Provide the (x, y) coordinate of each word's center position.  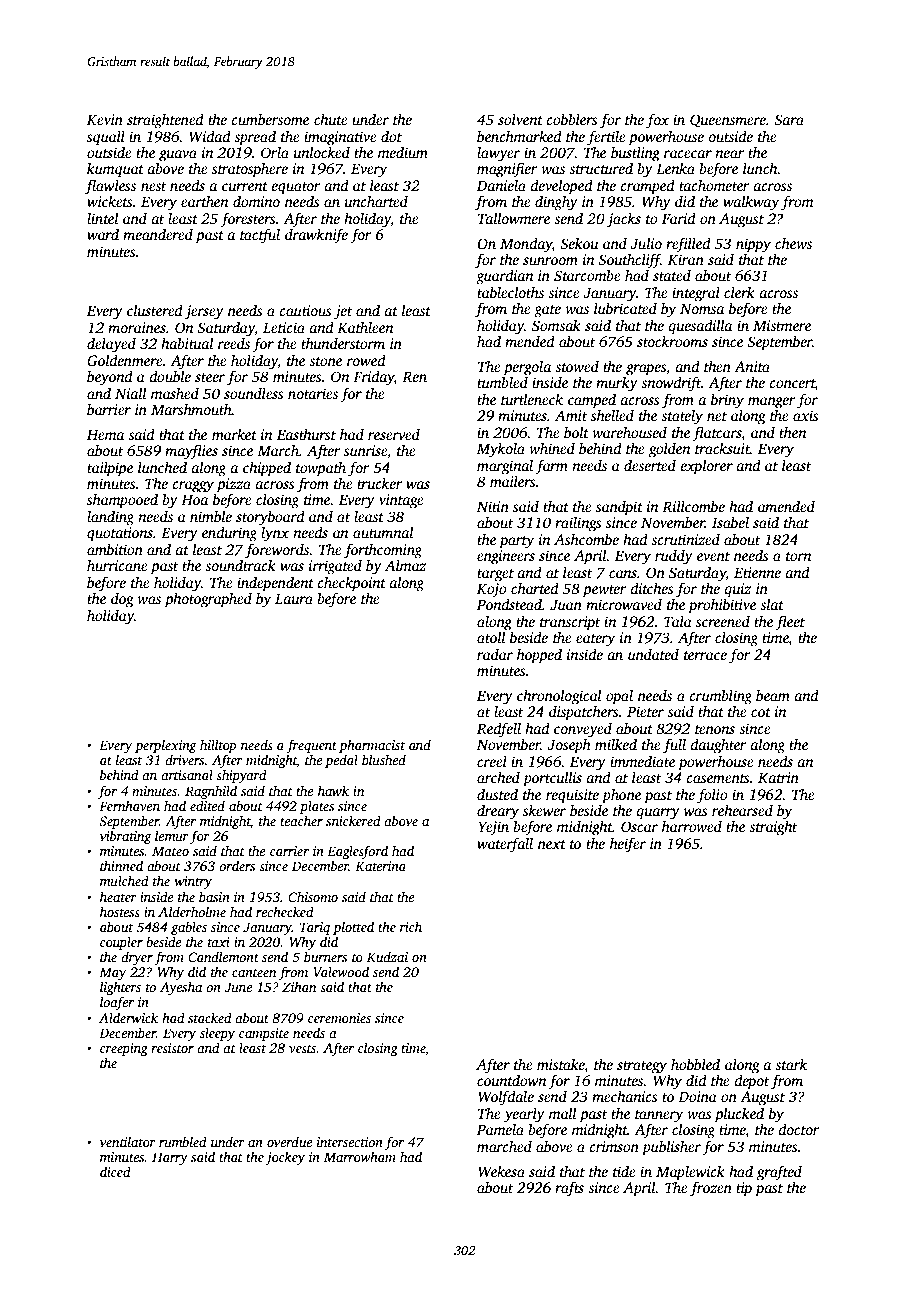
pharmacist (372, 746)
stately (682, 417)
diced (115, 1171)
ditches (652, 588)
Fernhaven (129, 805)
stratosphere (250, 170)
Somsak (556, 325)
